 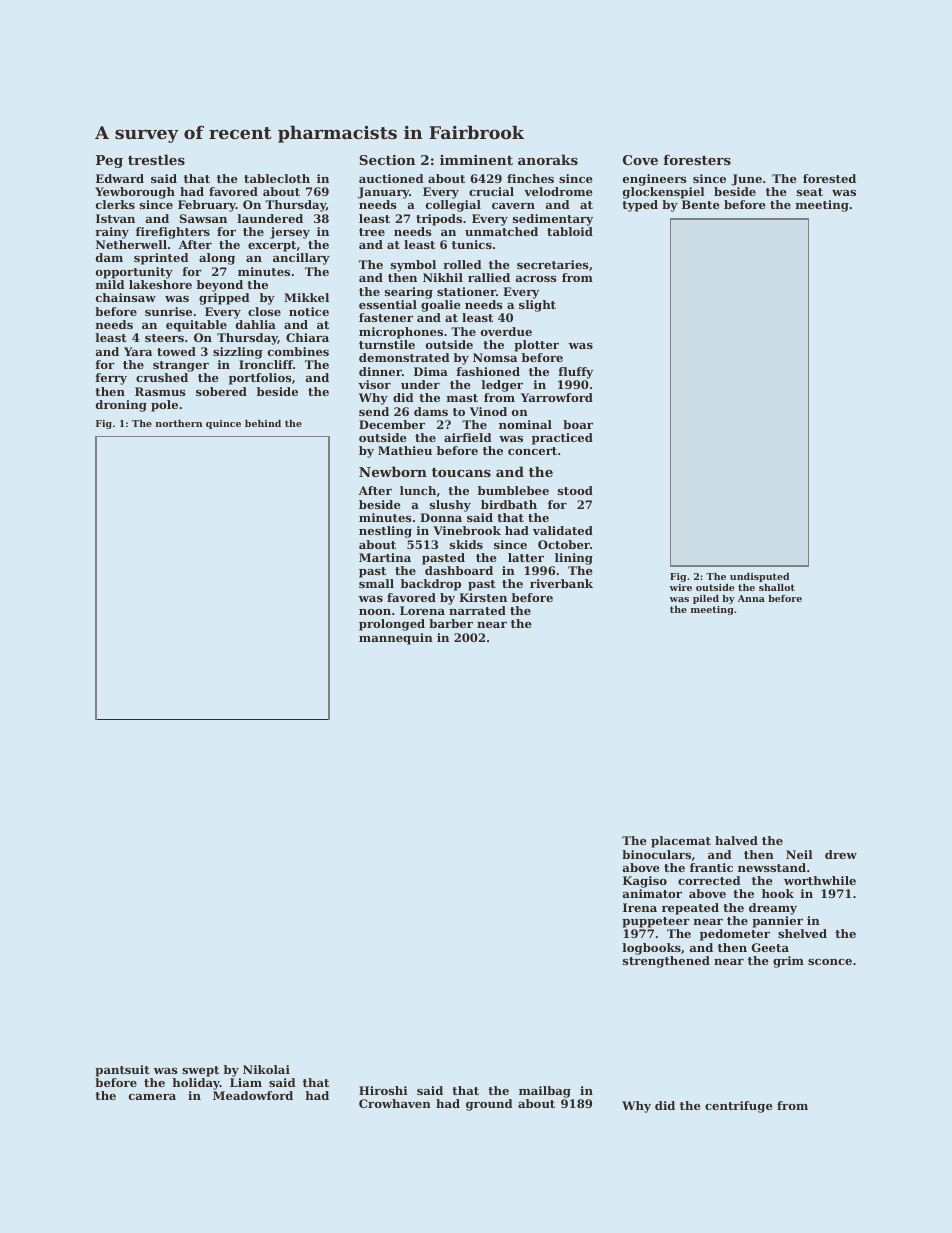 What do you see at coordinates (126, 297) in the page?
I see `chainsaw` at bounding box center [126, 297].
